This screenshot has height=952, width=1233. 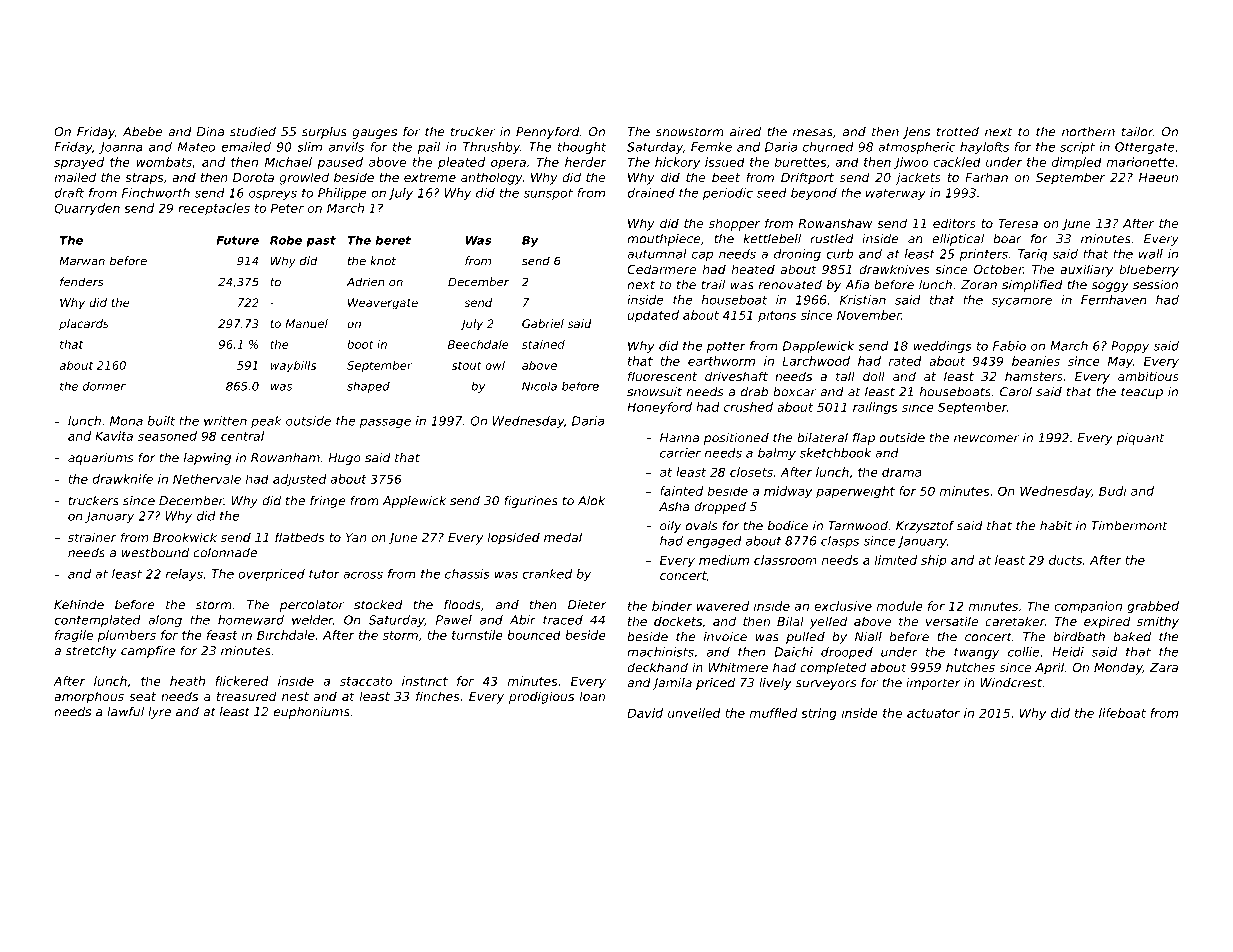 What do you see at coordinates (79, 605) in the screenshot?
I see `Kehinde` at bounding box center [79, 605].
